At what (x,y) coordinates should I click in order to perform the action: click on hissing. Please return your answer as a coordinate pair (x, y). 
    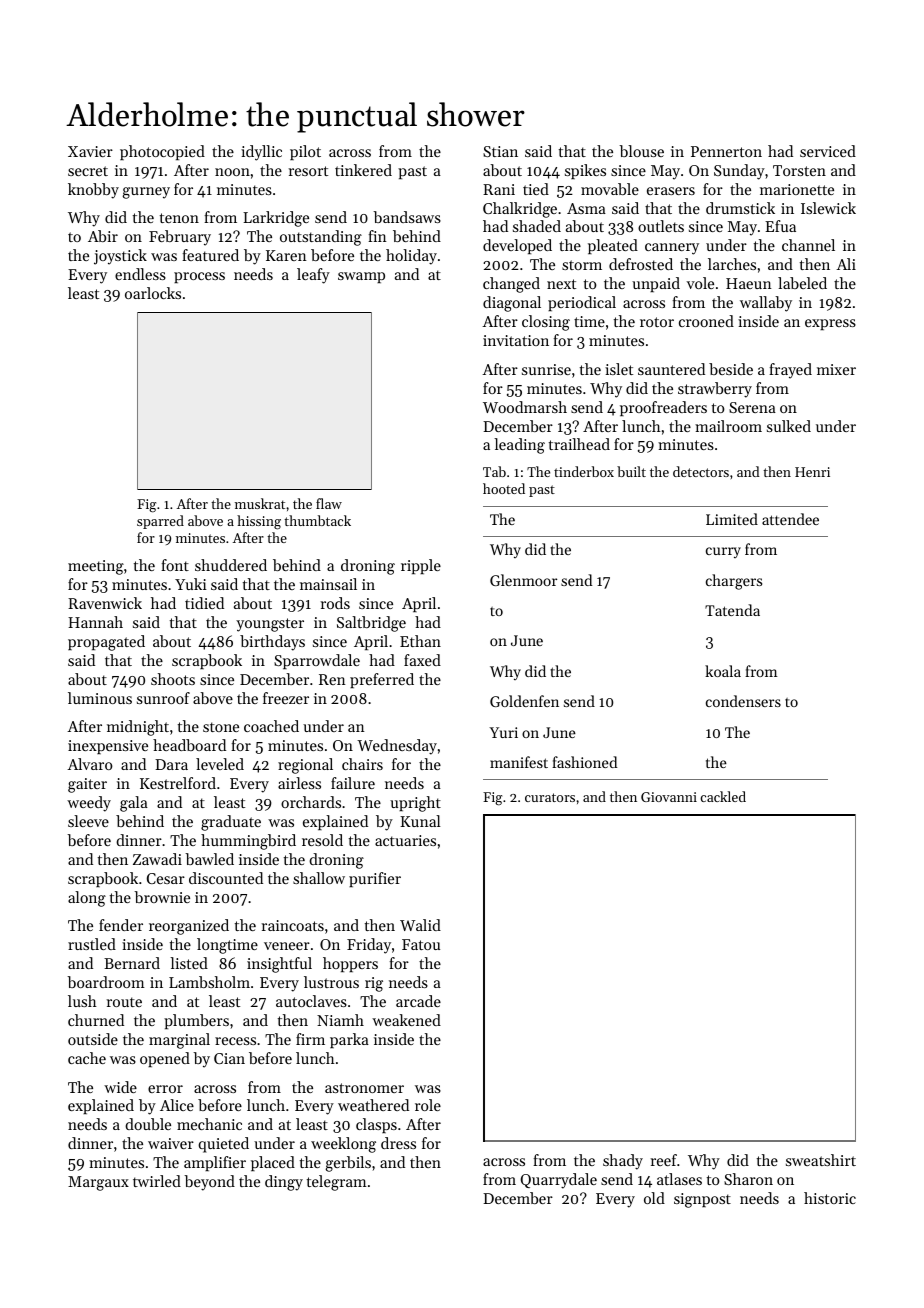
    Looking at the image, I should click on (259, 522).
